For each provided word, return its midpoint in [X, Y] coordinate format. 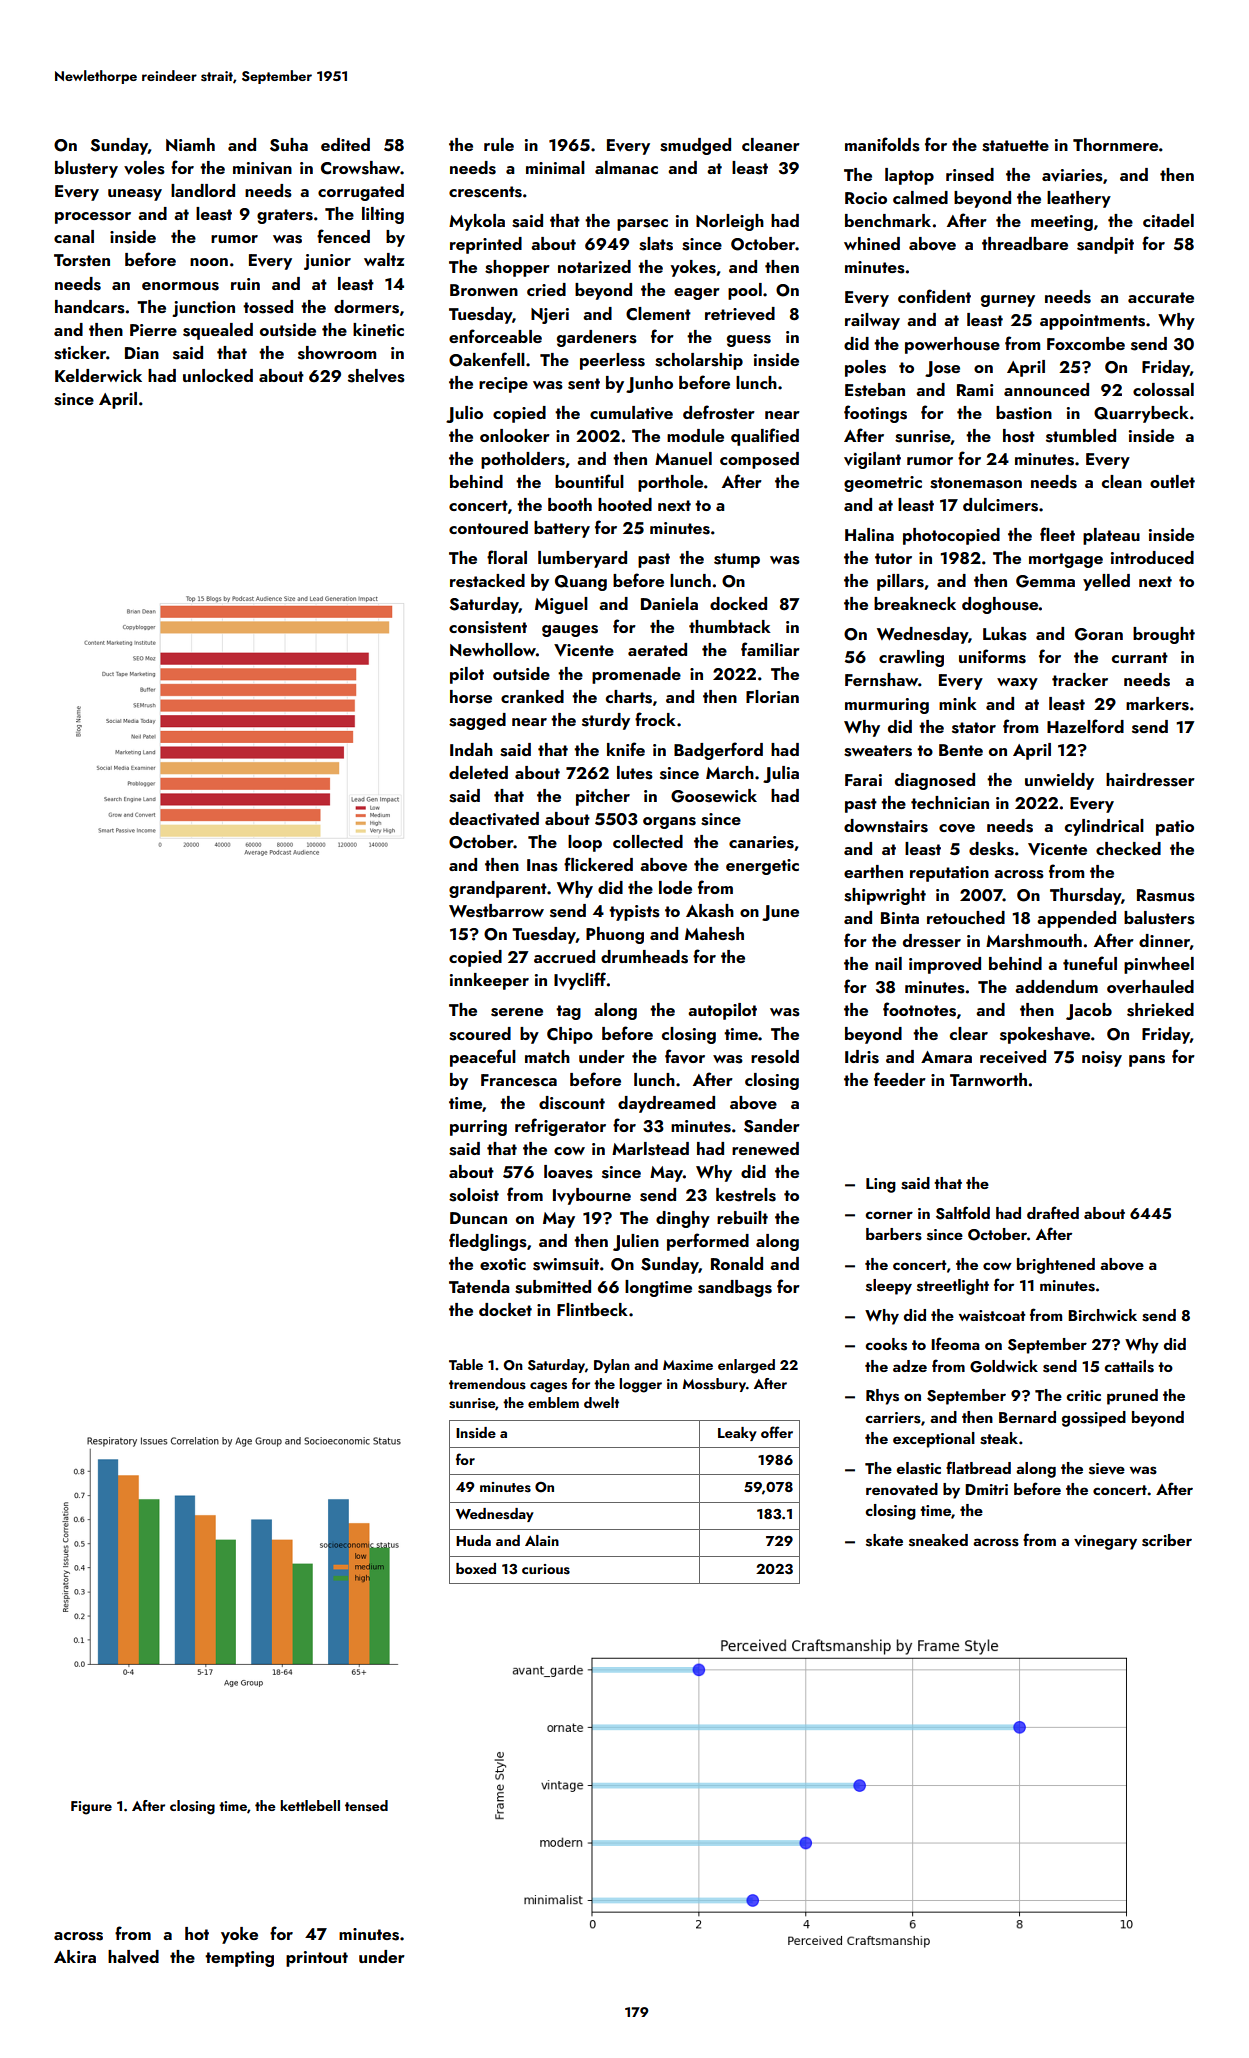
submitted [553, 1287]
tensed [366, 1806]
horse [471, 697]
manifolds [882, 144]
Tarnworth [988, 1079]
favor [685, 1056]
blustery [86, 169]
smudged [695, 146]
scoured [480, 1034]
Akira [75, 1956]
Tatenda [479, 1286]
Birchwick [1102, 1315]
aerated [657, 649]
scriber [1167, 1540]
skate [884, 1540]
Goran [1099, 634]
